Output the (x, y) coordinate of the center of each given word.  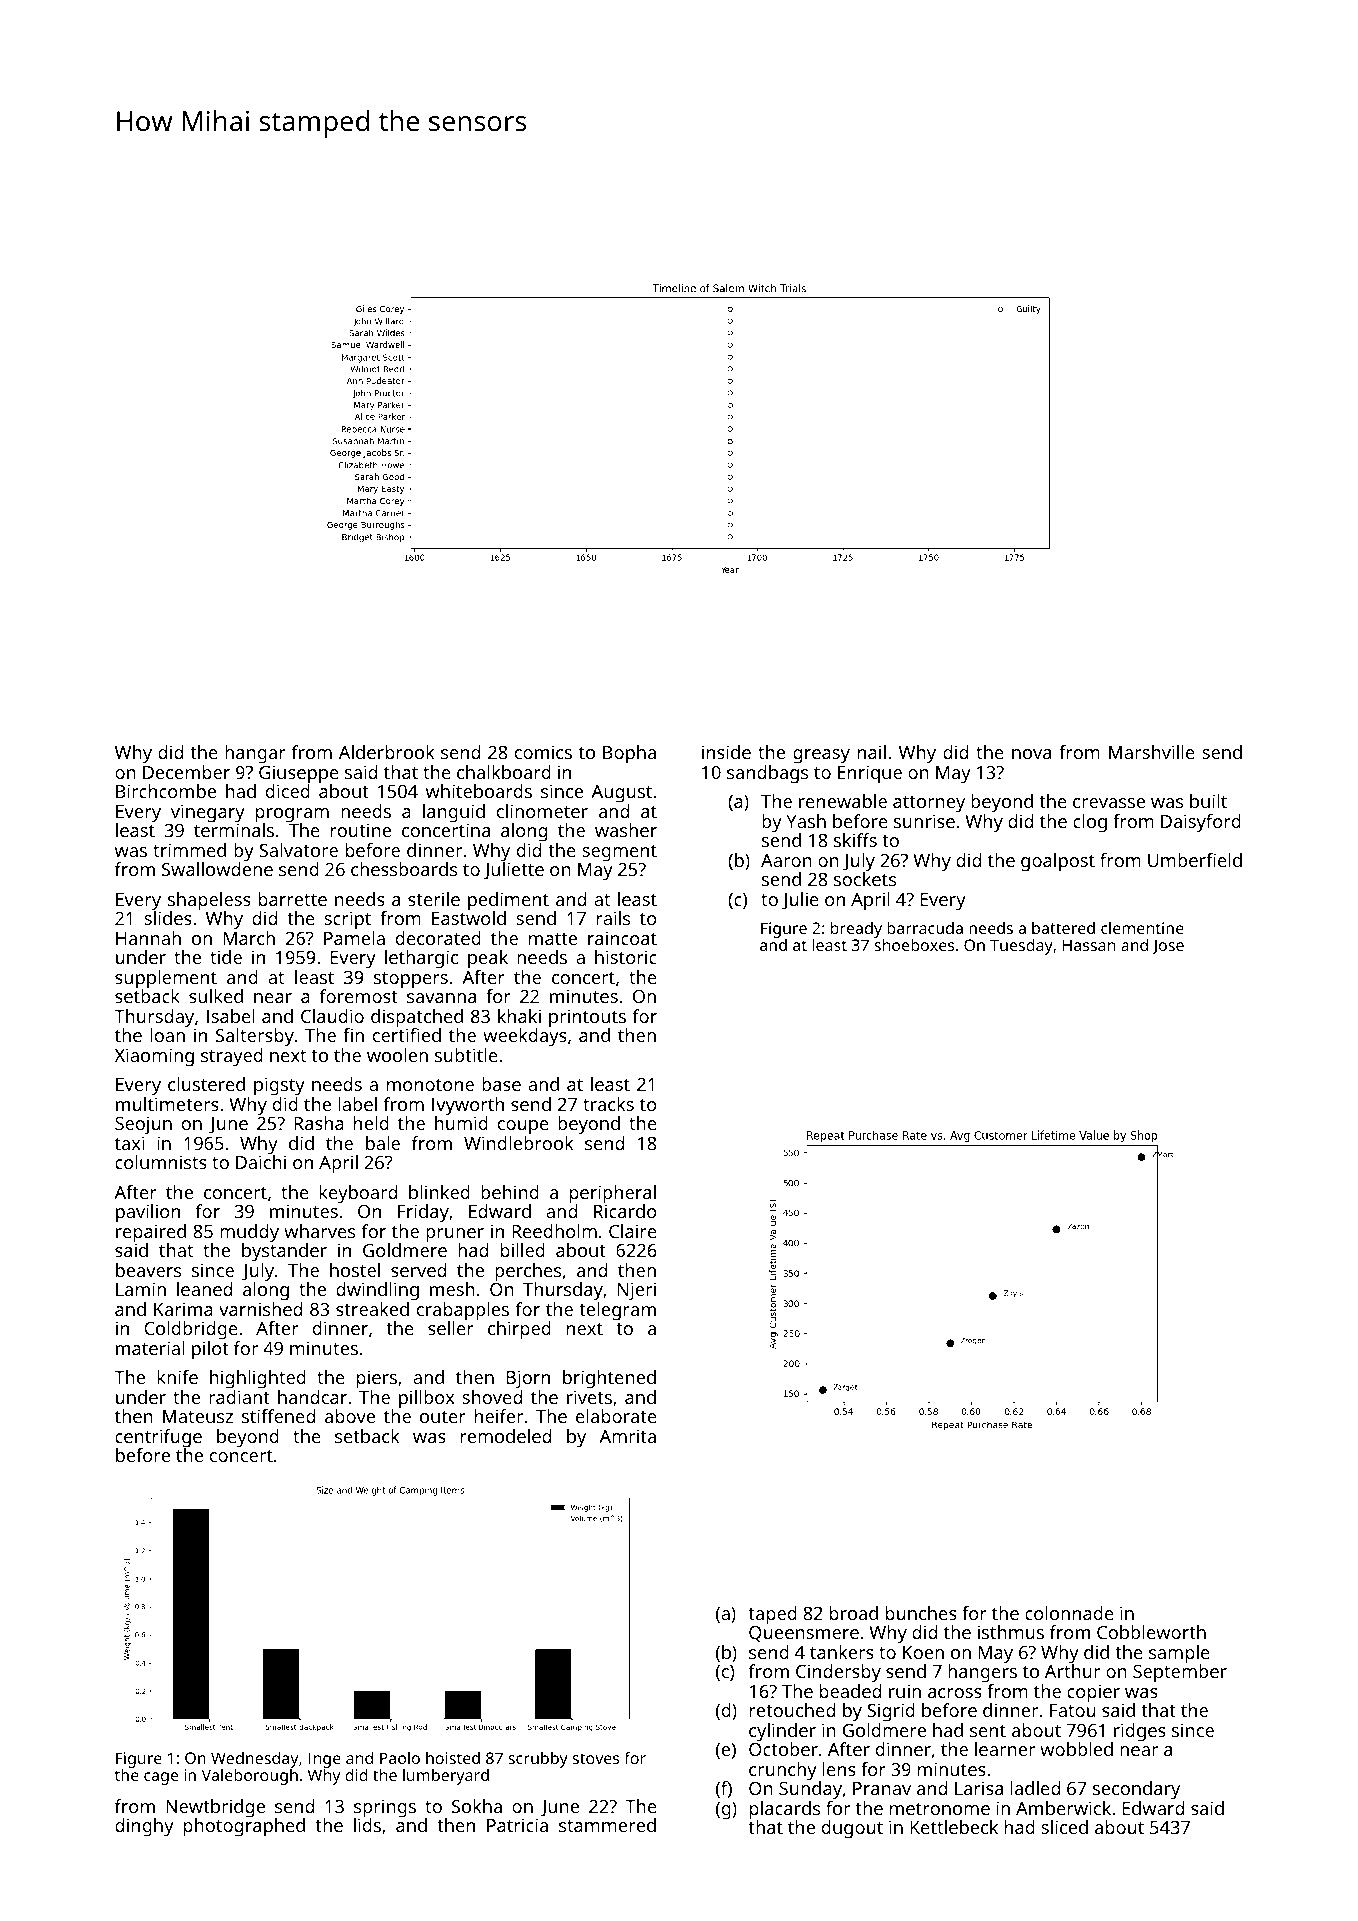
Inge (325, 1760)
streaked (372, 1309)
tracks (608, 1104)
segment (619, 853)
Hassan (1089, 945)
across (955, 1693)
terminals (234, 830)
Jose (1168, 946)
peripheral (613, 1194)
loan (167, 1035)
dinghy (144, 1827)
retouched (792, 1710)
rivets (589, 1397)
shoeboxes (914, 945)
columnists (161, 1162)
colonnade (1069, 1613)
